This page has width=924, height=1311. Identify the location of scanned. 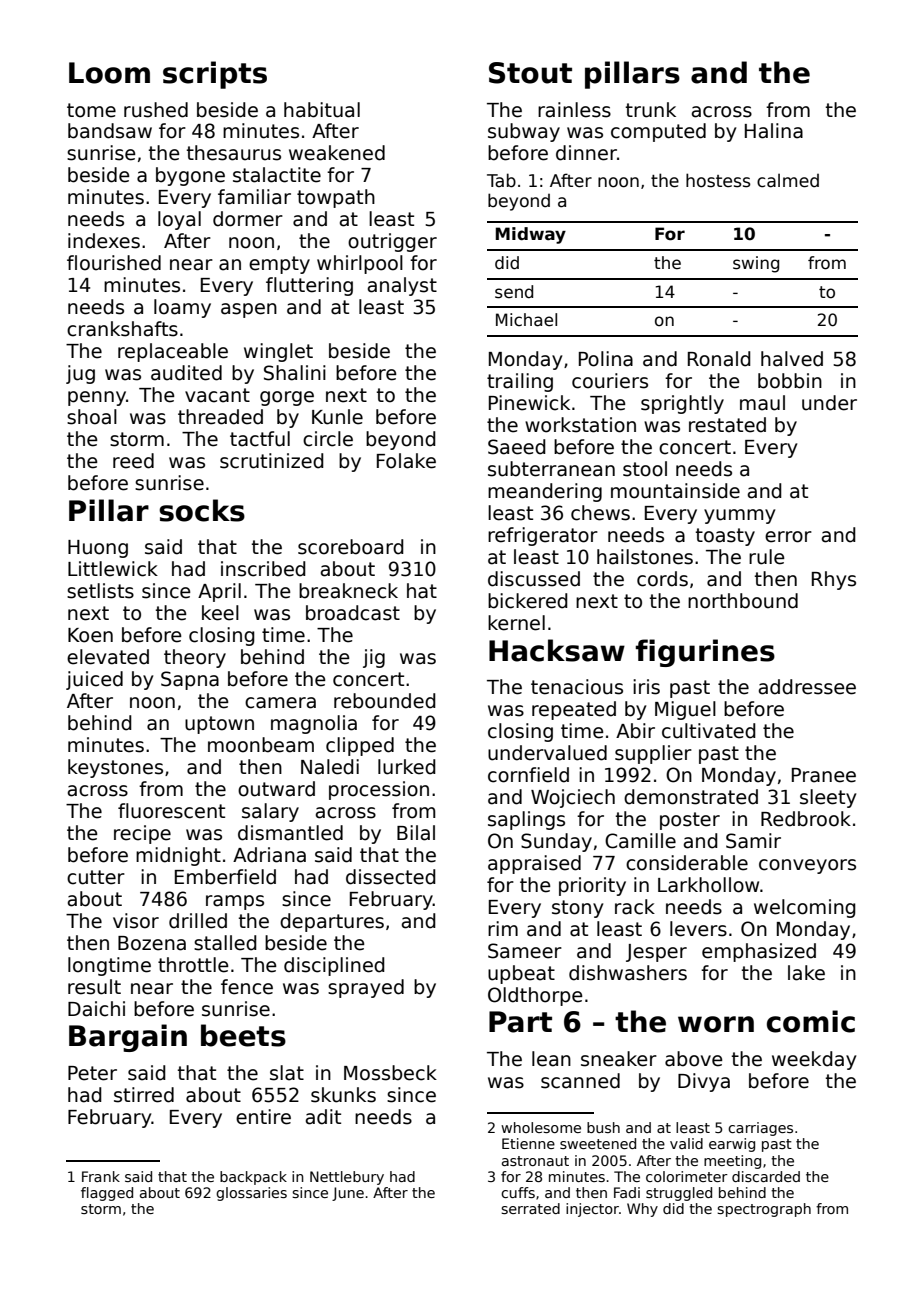
(580, 1081).
